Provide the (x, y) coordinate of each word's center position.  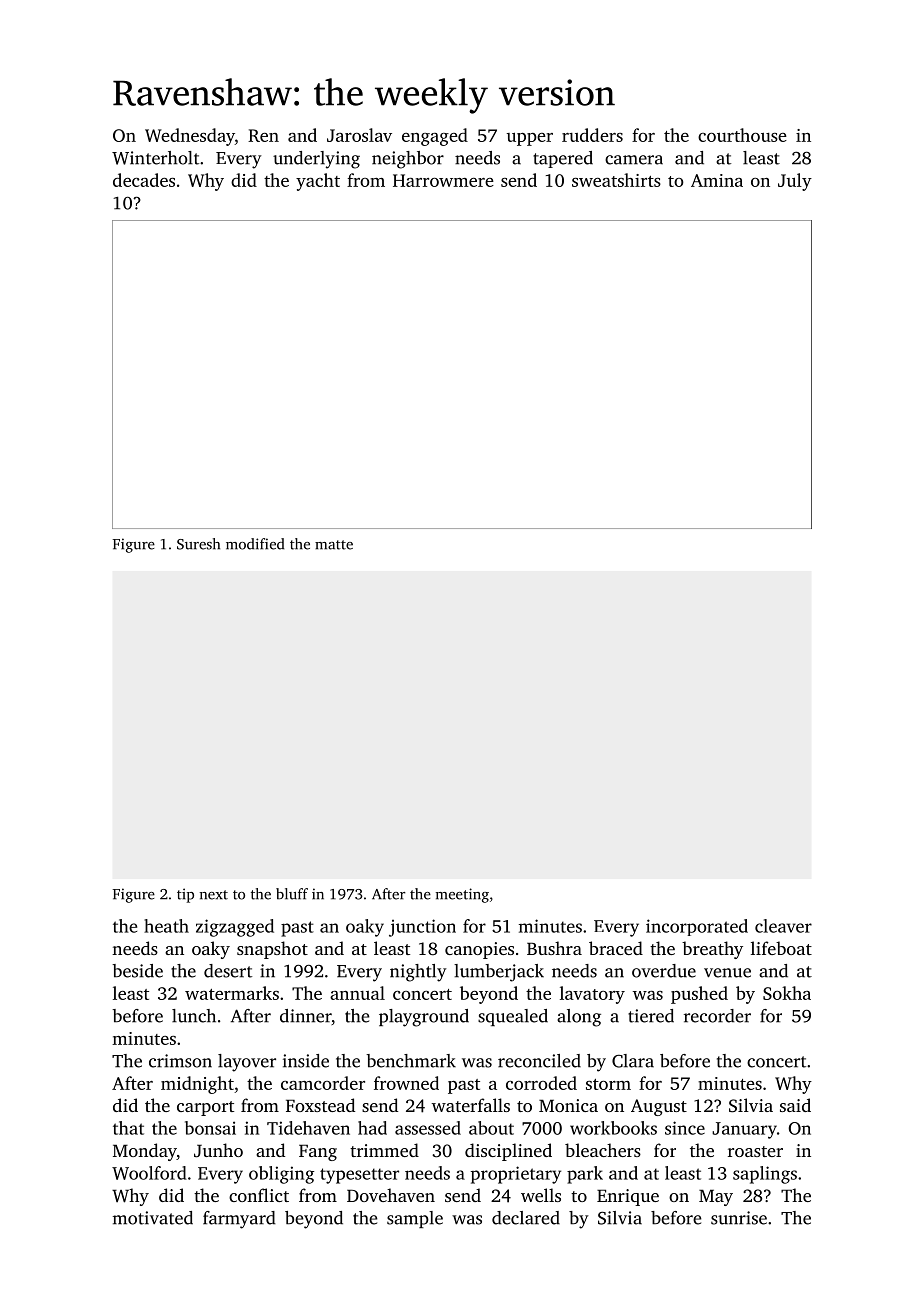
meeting (462, 895)
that (128, 1128)
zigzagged (235, 928)
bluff (292, 894)
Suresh (198, 544)
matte (334, 545)
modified (255, 544)
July (795, 182)
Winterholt (155, 158)
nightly (418, 973)
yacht (318, 182)
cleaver (783, 926)
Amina (717, 180)
